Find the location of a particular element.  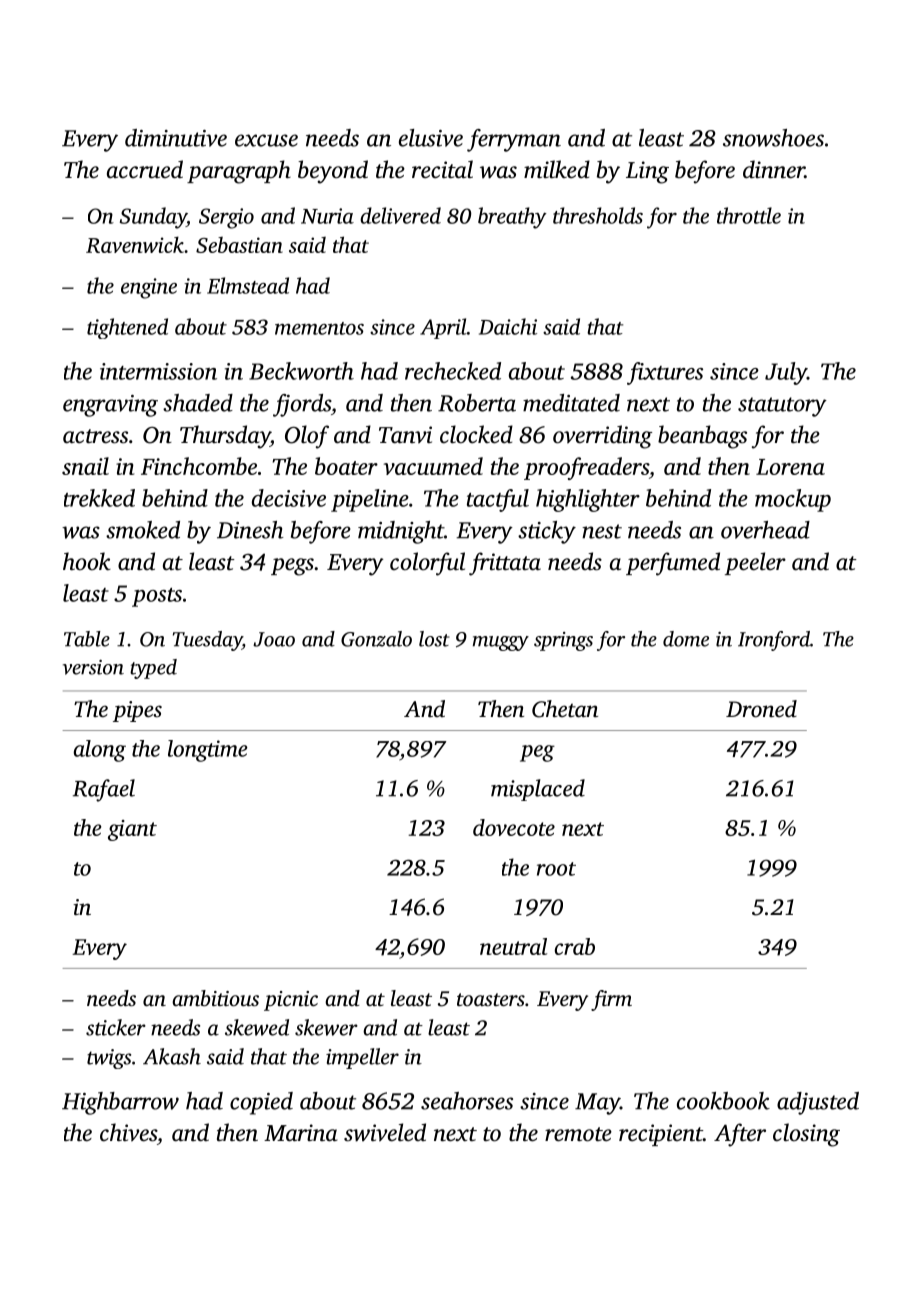

sticker is located at coordinates (116, 1027).
